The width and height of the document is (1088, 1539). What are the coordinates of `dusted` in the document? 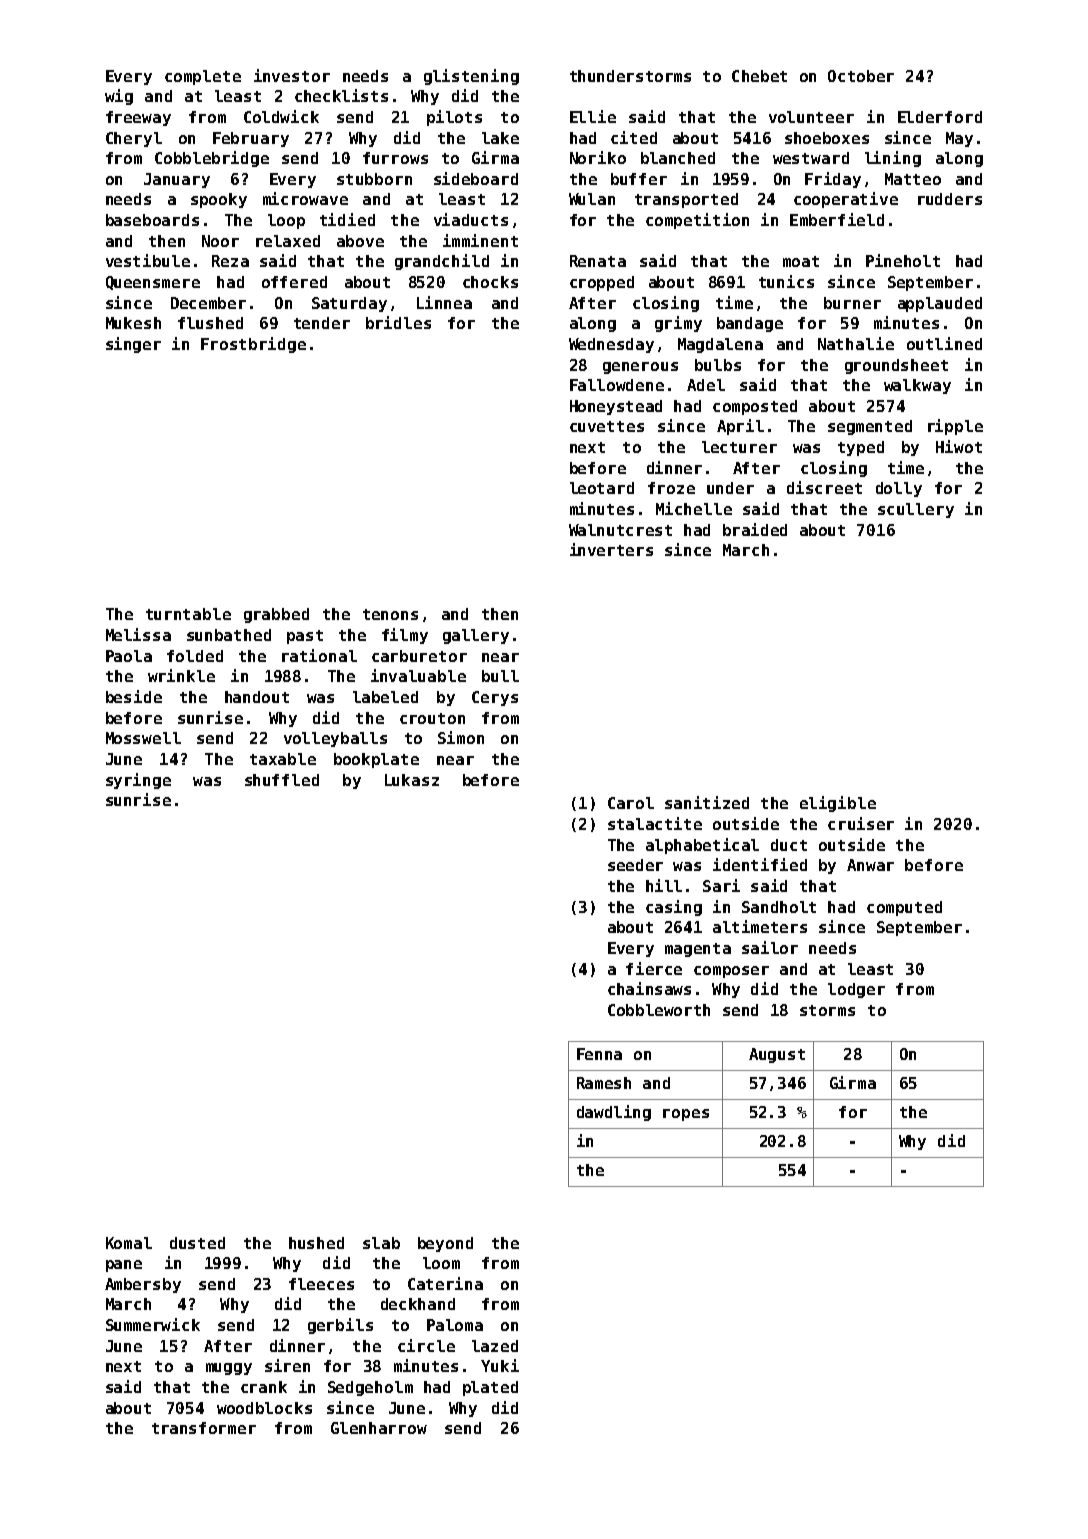 It's located at (197, 1243).
